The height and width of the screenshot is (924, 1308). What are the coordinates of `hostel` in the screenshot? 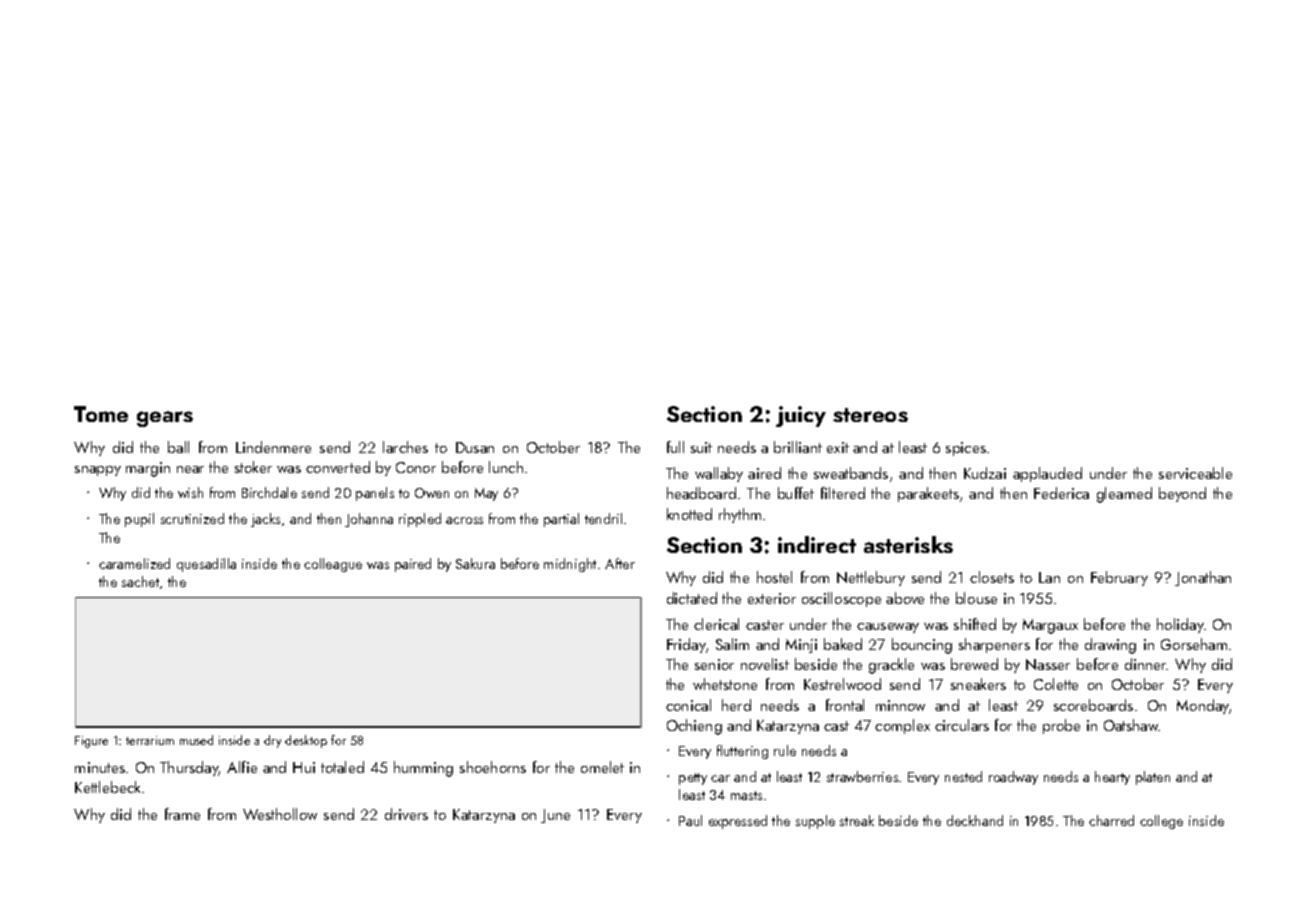 It's located at (774, 577).
